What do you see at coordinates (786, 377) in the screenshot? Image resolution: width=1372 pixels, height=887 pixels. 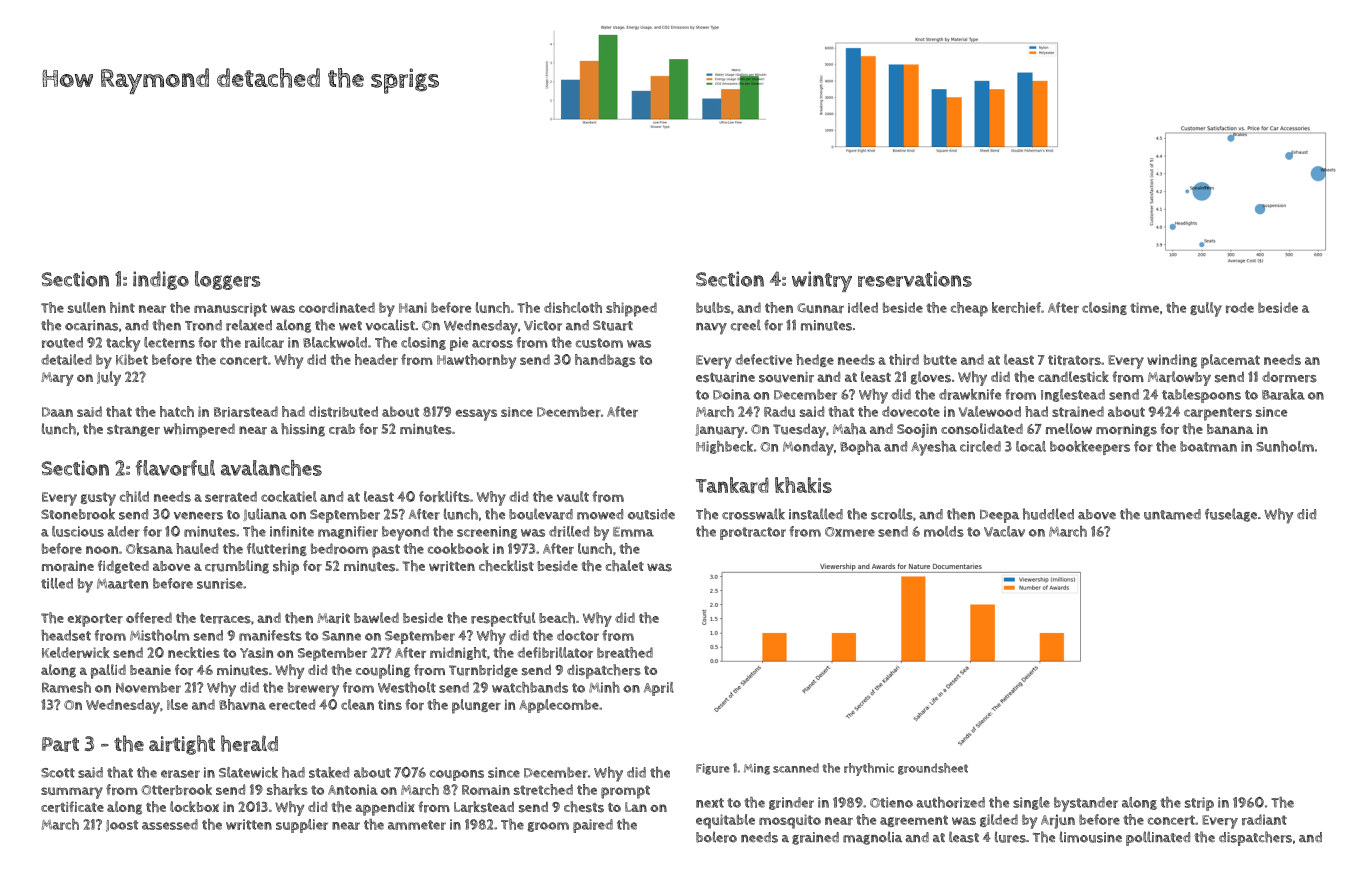 I see `souvenir` at bounding box center [786, 377].
